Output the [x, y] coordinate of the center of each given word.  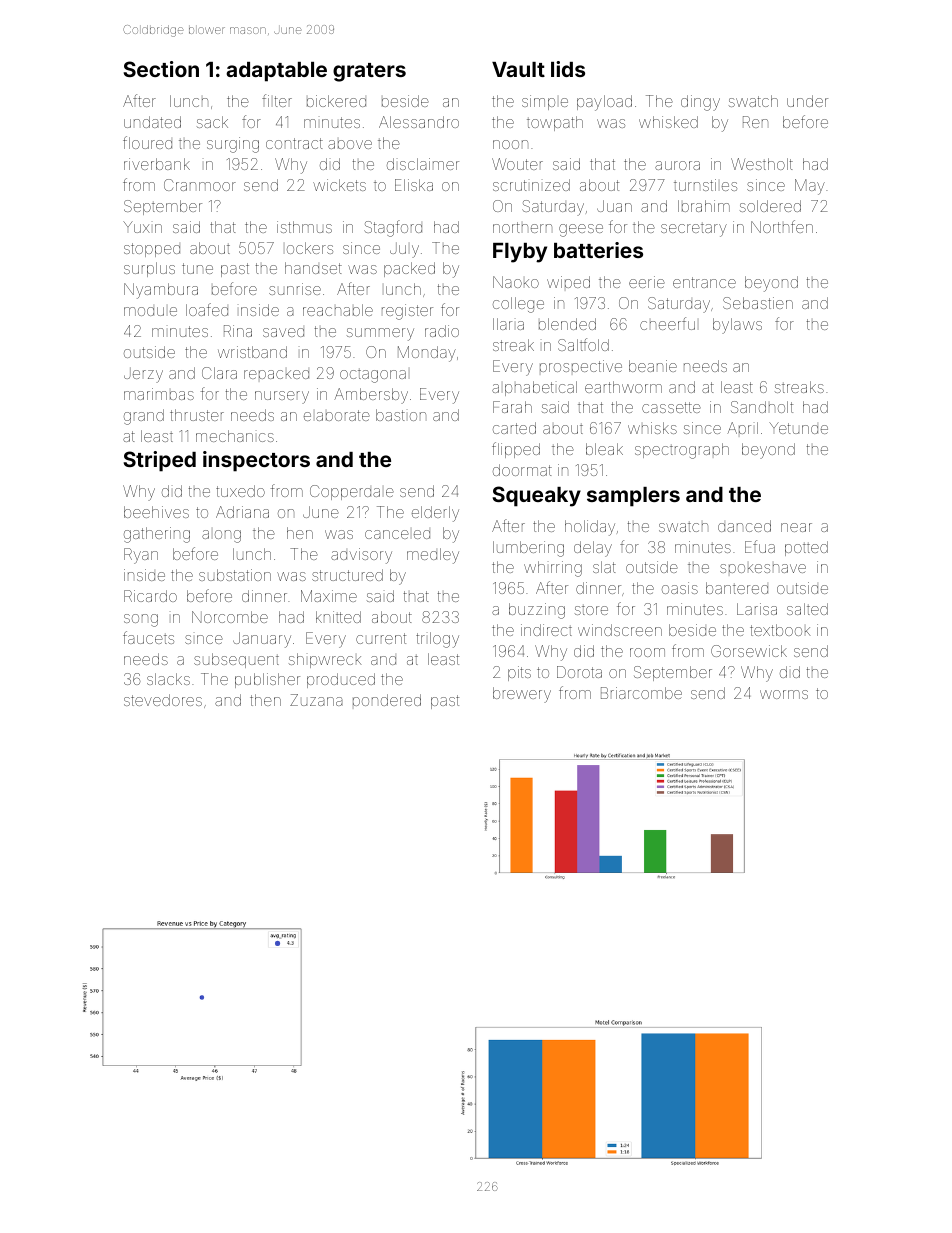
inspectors [256, 461]
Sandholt [762, 407]
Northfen [782, 226]
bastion [401, 415]
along [221, 536]
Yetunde [798, 428]
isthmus [304, 227]
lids [568, 69]
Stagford [393, 228]
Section [161, 69]
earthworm [623, 387]
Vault [518, 69]
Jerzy [143, 375]
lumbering [528, 549]
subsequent [236, 660]
